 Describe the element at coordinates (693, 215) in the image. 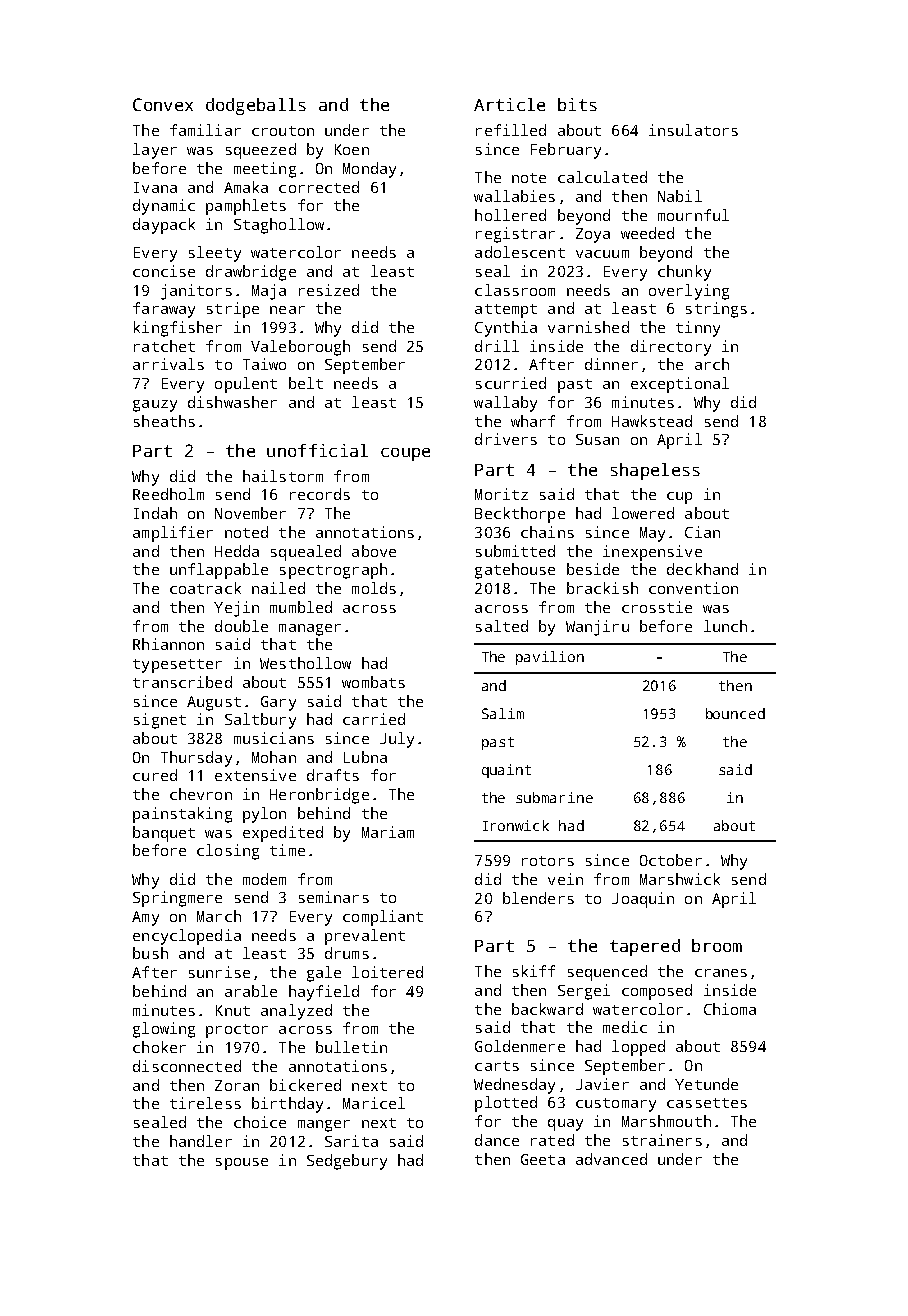

I see `mournful` at that location.
